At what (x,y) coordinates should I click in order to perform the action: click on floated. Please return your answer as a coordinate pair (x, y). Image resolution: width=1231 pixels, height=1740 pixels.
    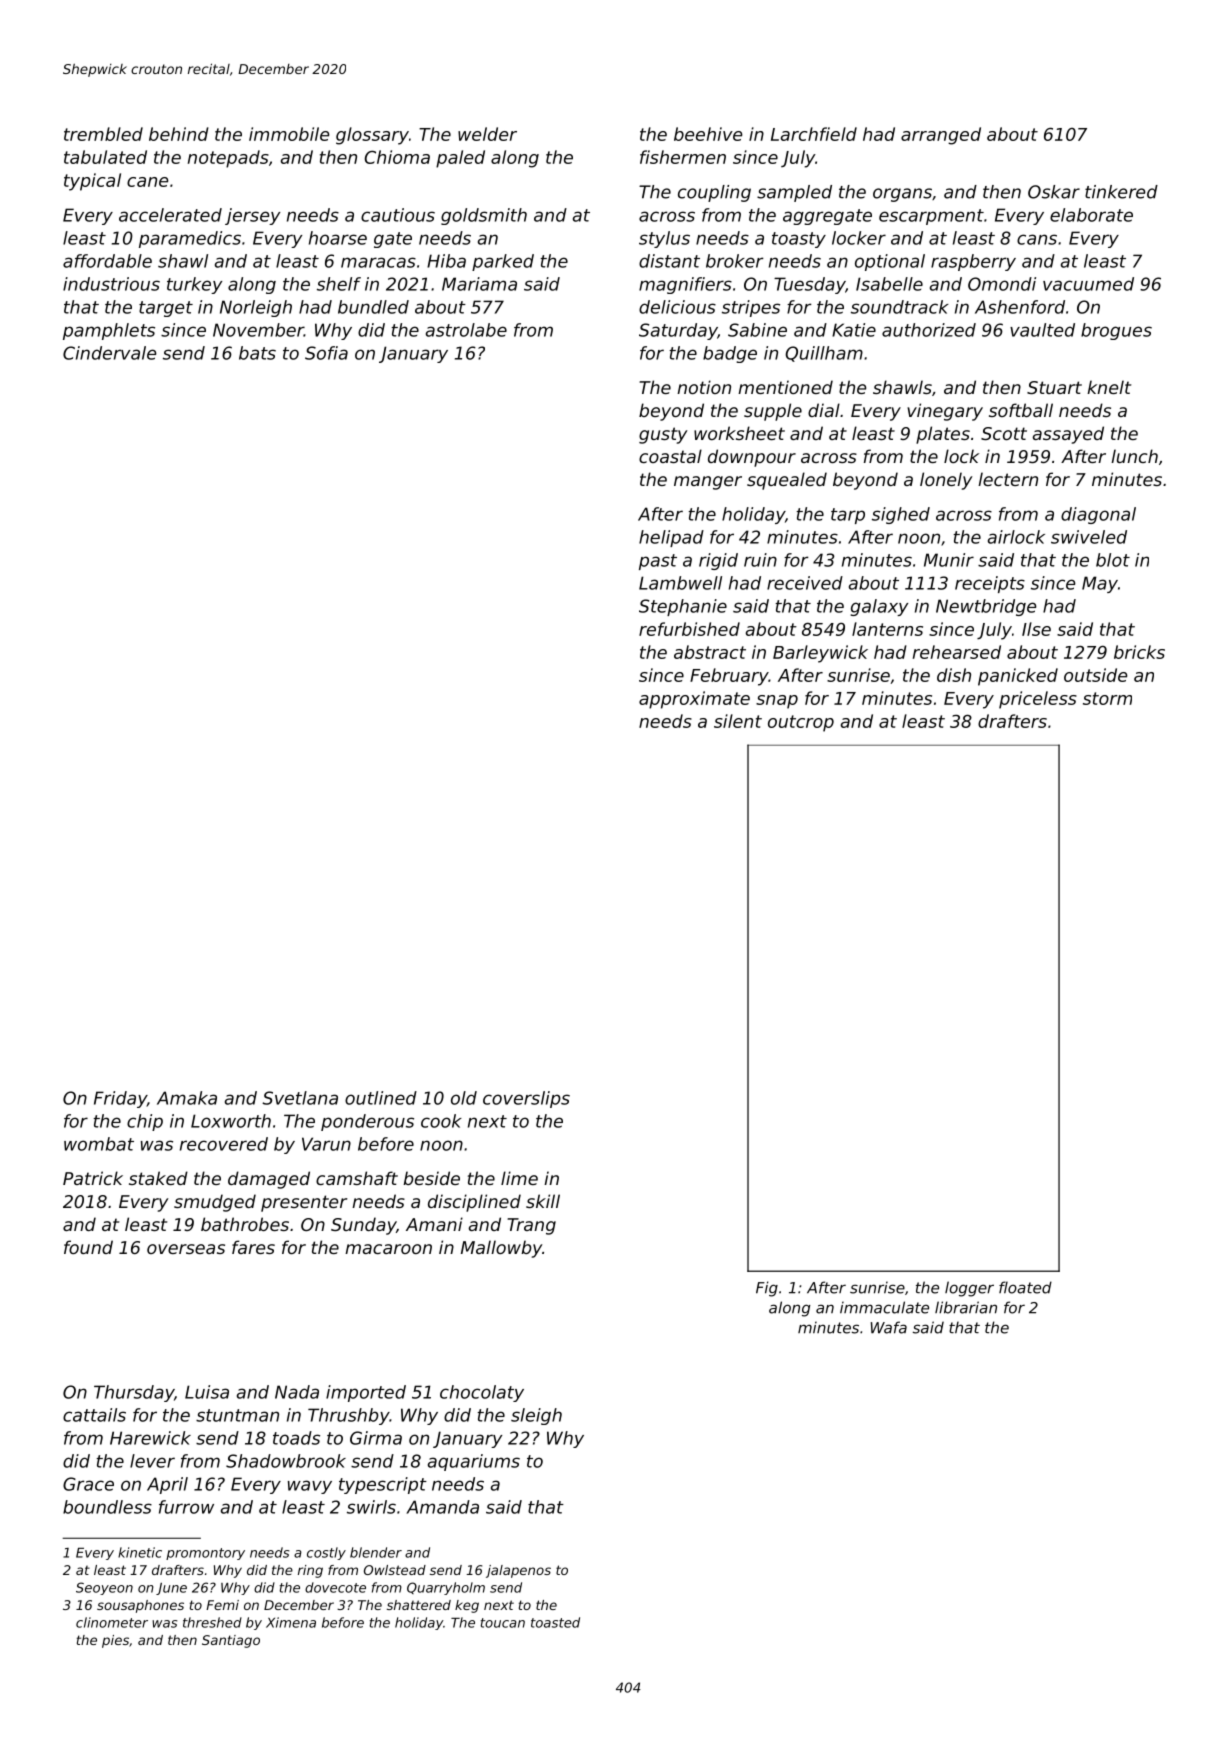
    Looking at the image, I should click on (1025, 1287).
